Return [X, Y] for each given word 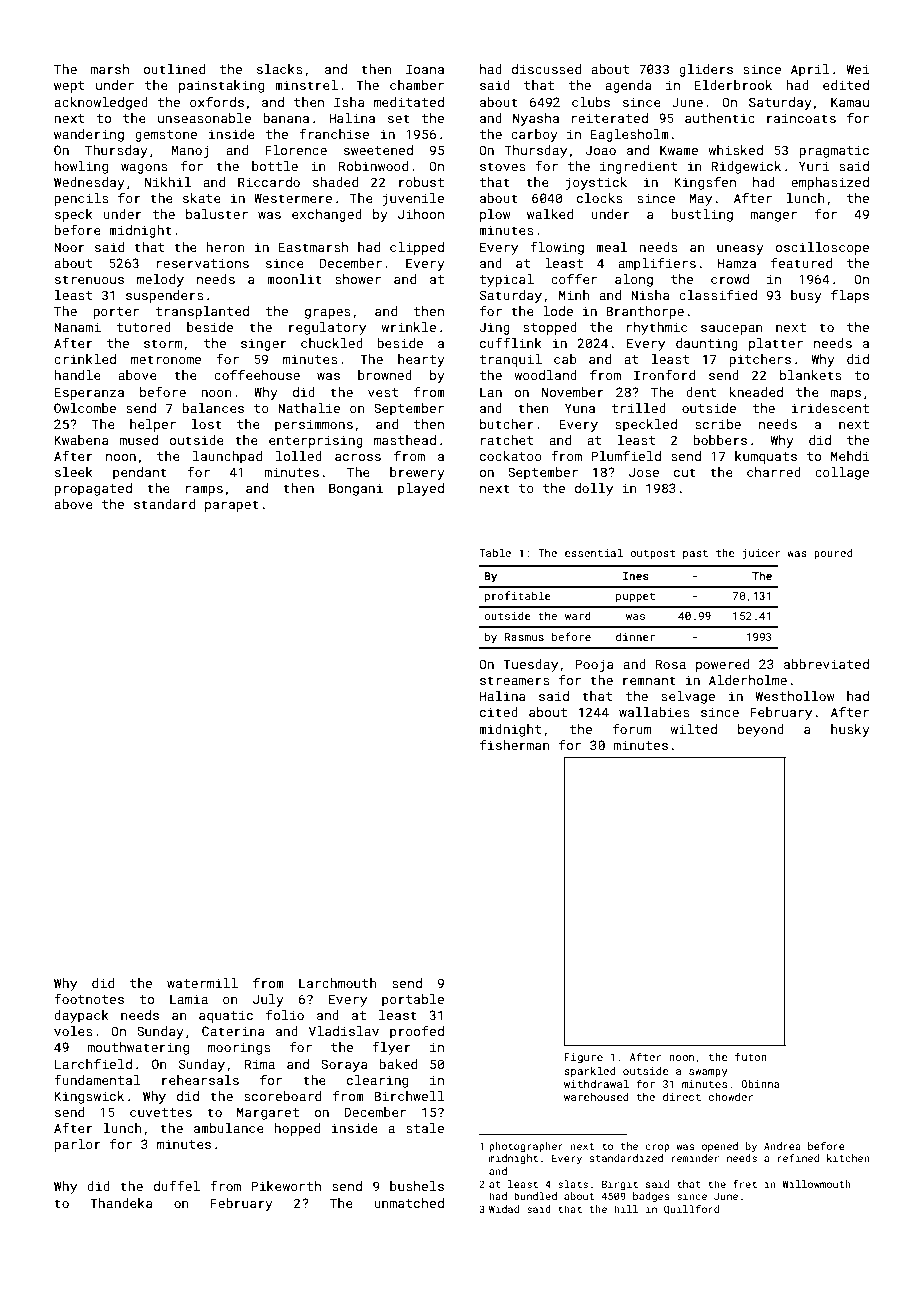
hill [626, 1209]
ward [578, 615]
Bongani [356, 489]
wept [69, 87]
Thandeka [121, 1203]
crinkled [85, 359]
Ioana [425, 69]
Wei [858, 69]
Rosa [671, 664]
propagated [93, 489]
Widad [504, 1209]
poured [833, 554]
